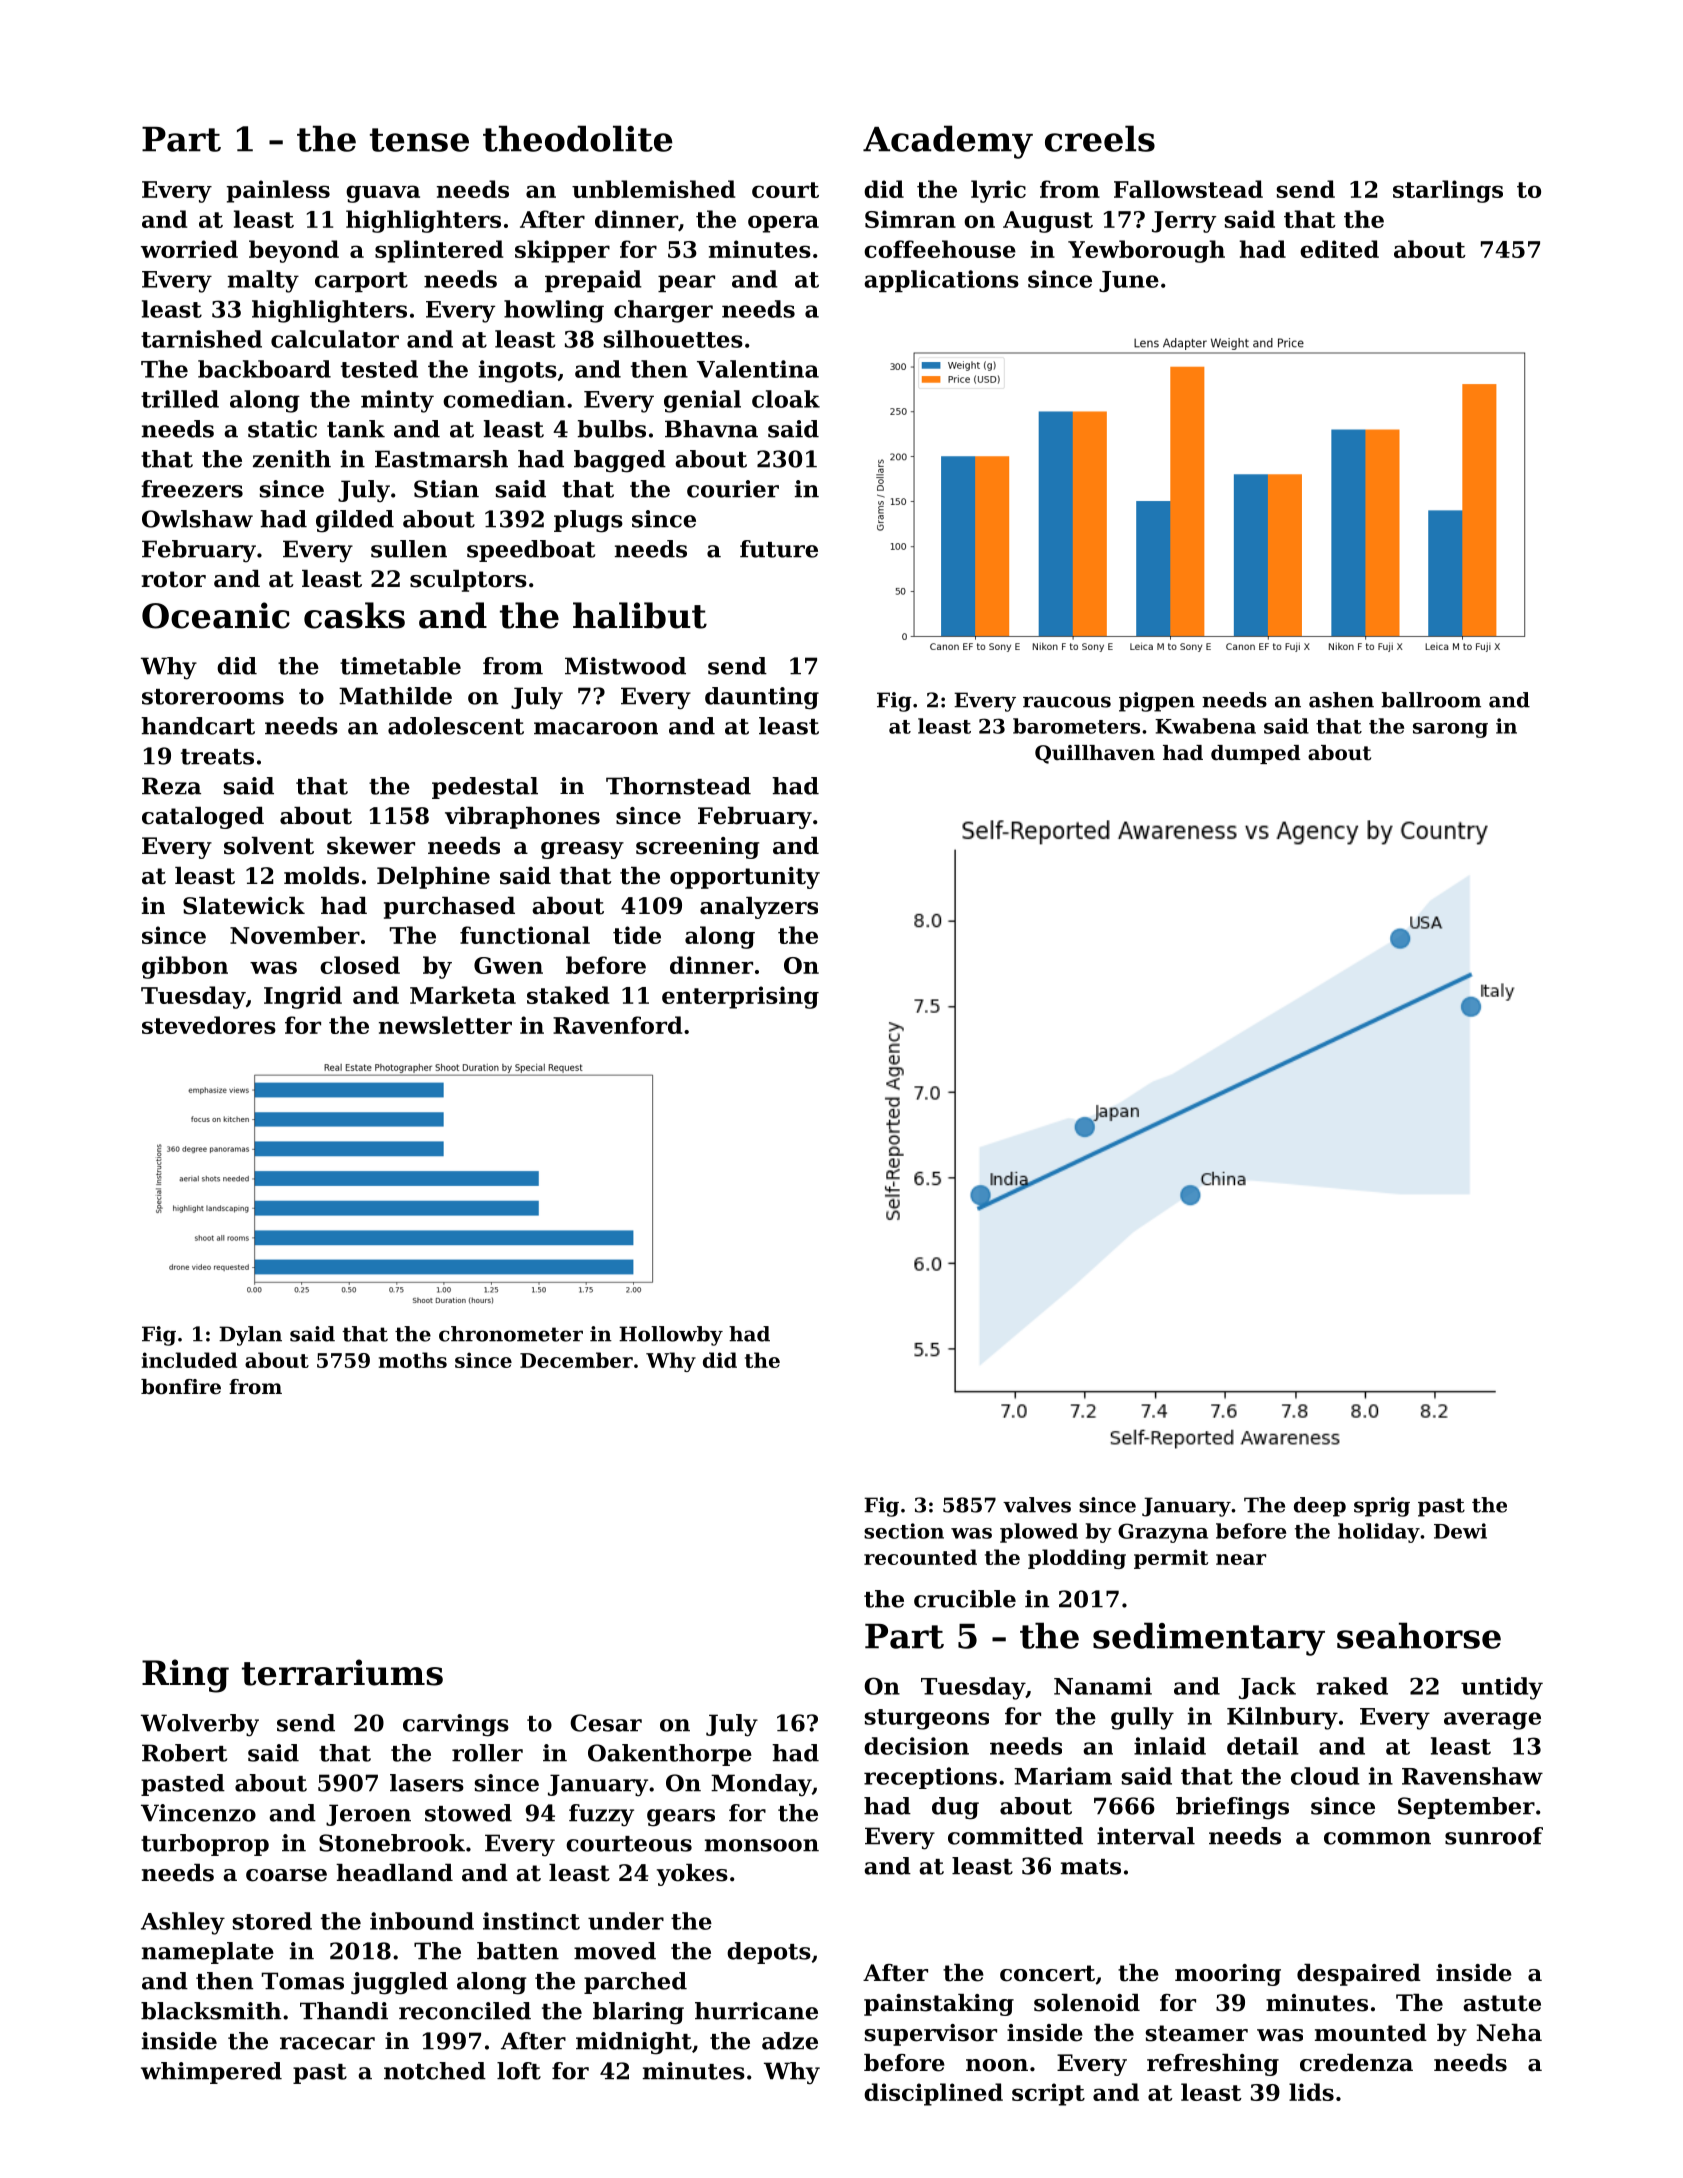 Image resolution: width=1683 pixels, height=2178 pixels. I want to click on theodolite, so click(578, 138).
